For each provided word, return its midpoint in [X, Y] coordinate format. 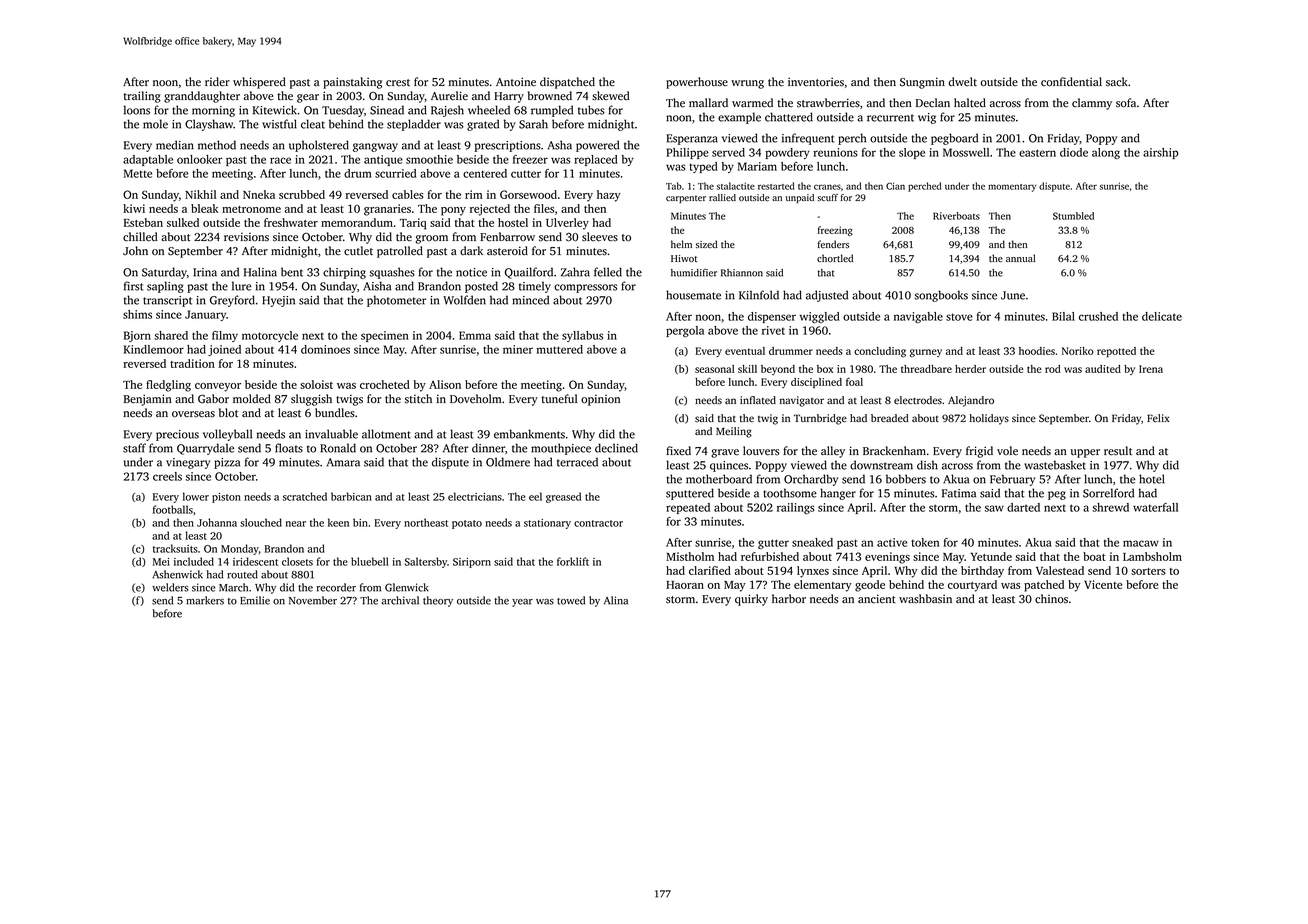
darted [1023, 507]
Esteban [143, 222]
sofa [1126, 103]
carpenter [686, 199]
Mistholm [690, 556]
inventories [816, 82]
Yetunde [991, 556]
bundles [335, 413]
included [194, 561]
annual [1021, 258]
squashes [392, 273]
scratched [305, 496]
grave [725, 453]
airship [1161, 153]
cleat [313, 124]
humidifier [694, 273]
